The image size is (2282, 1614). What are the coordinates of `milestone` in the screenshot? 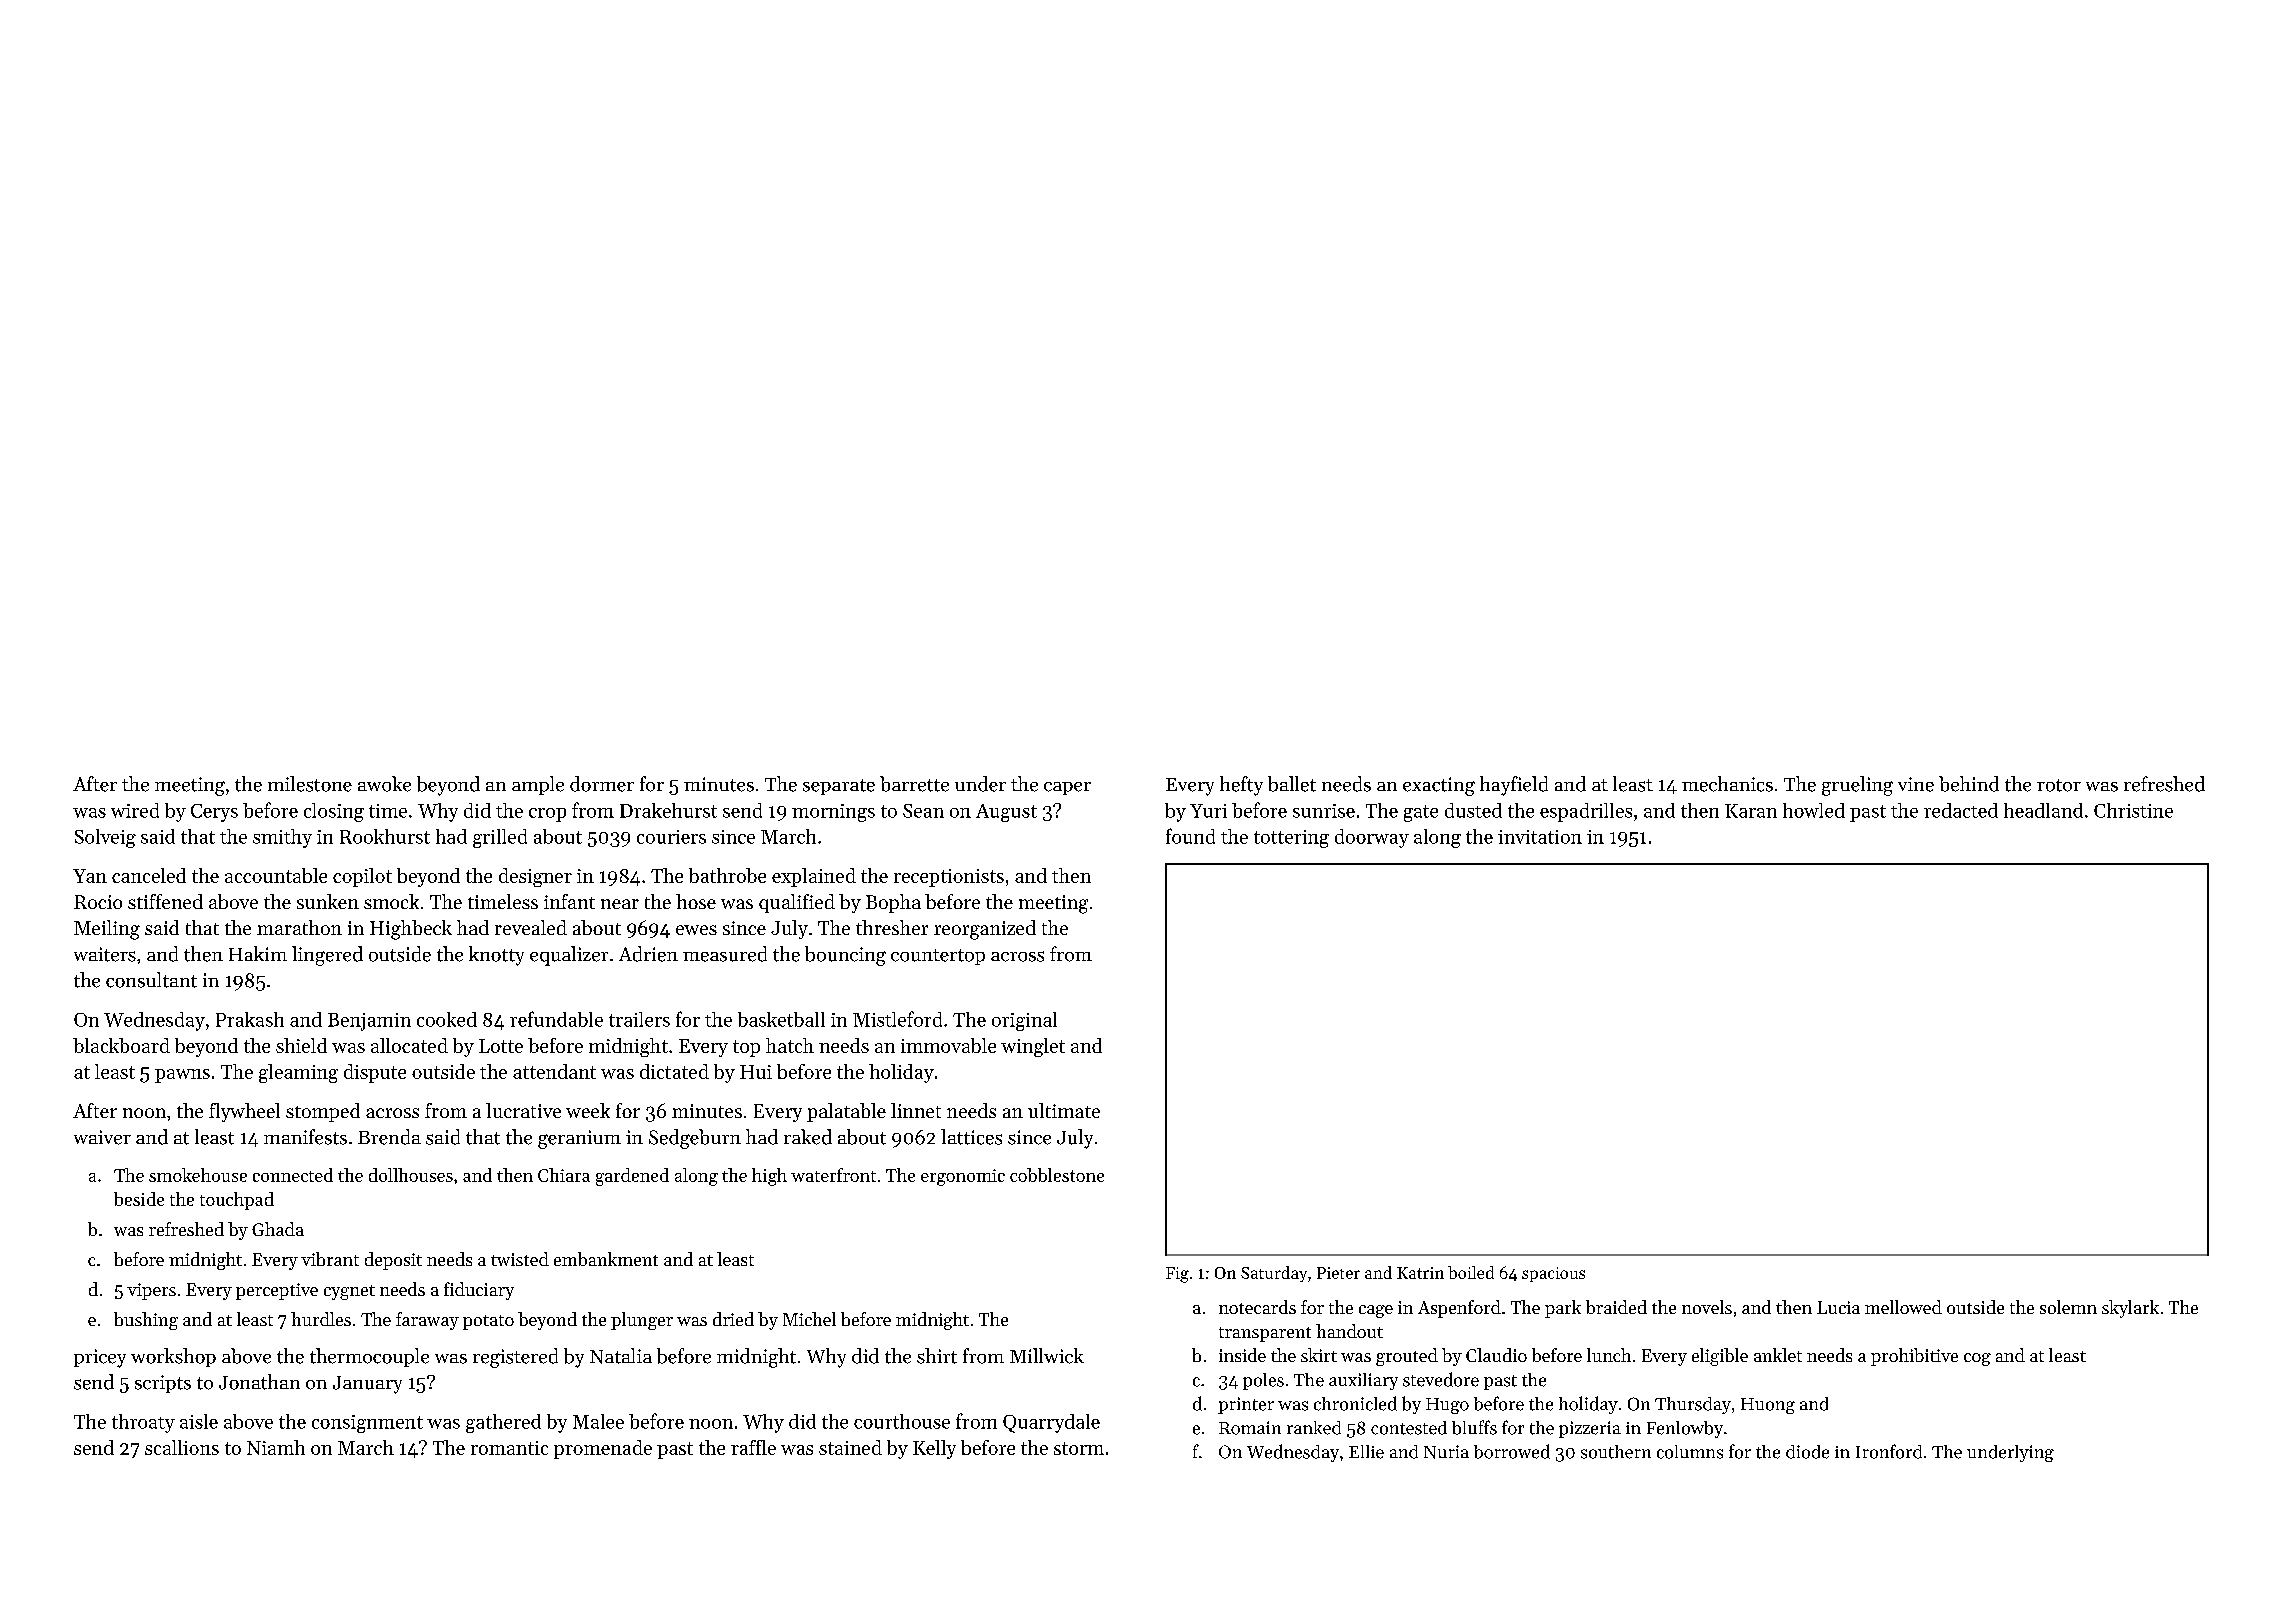 It's located at (310, 784).
